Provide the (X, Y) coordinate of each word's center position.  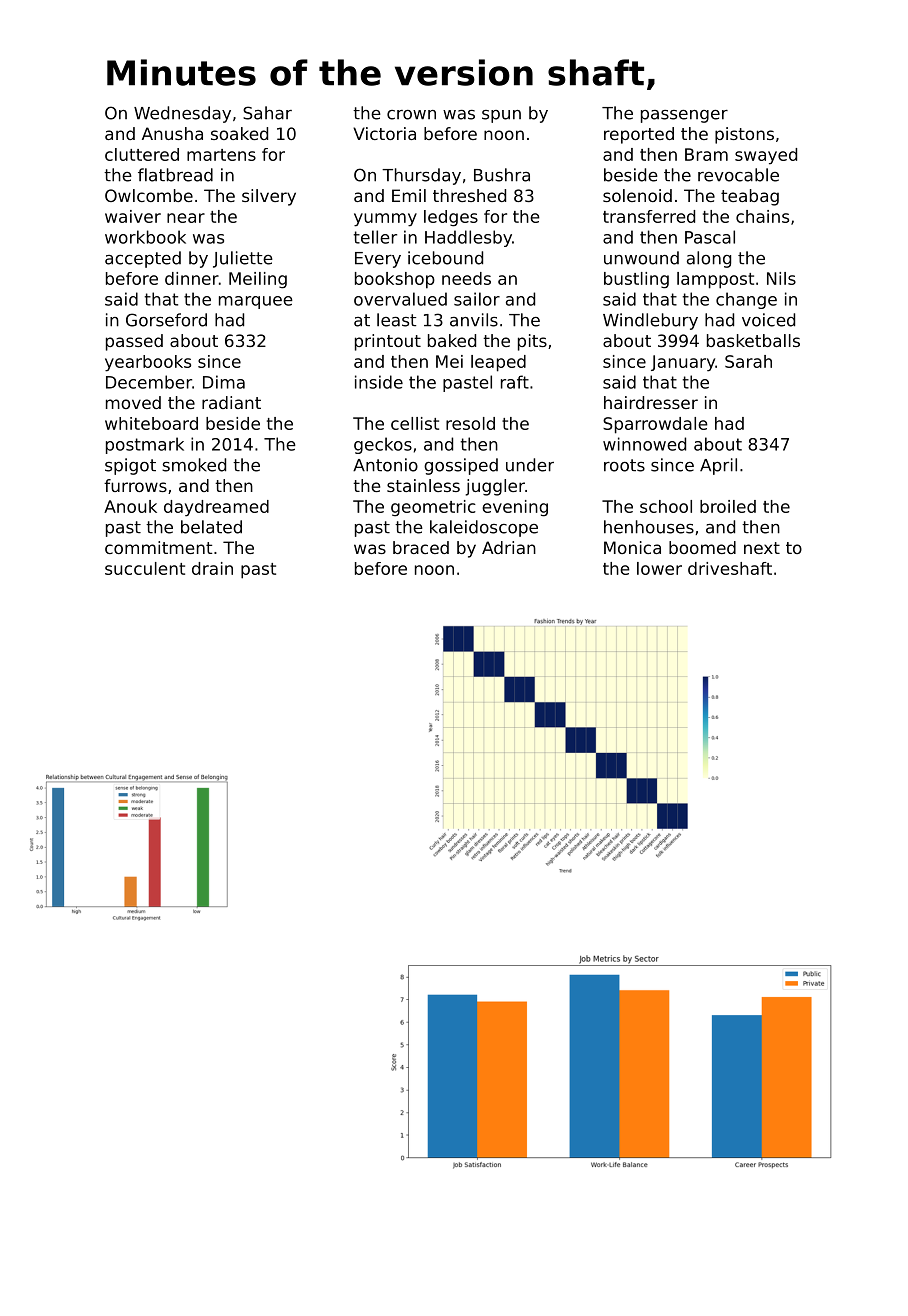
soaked (239, 133)
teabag (750, 197)
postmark (145, 445)
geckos (383, 445)
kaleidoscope (484, 528)
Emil (409, 195)
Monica (632, 547)
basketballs (753, 340)
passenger (684, 116)
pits (532, 342)
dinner (192, 278)
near (186, 218)
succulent (145, 568)
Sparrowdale (655, 425)
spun (501, 116)
